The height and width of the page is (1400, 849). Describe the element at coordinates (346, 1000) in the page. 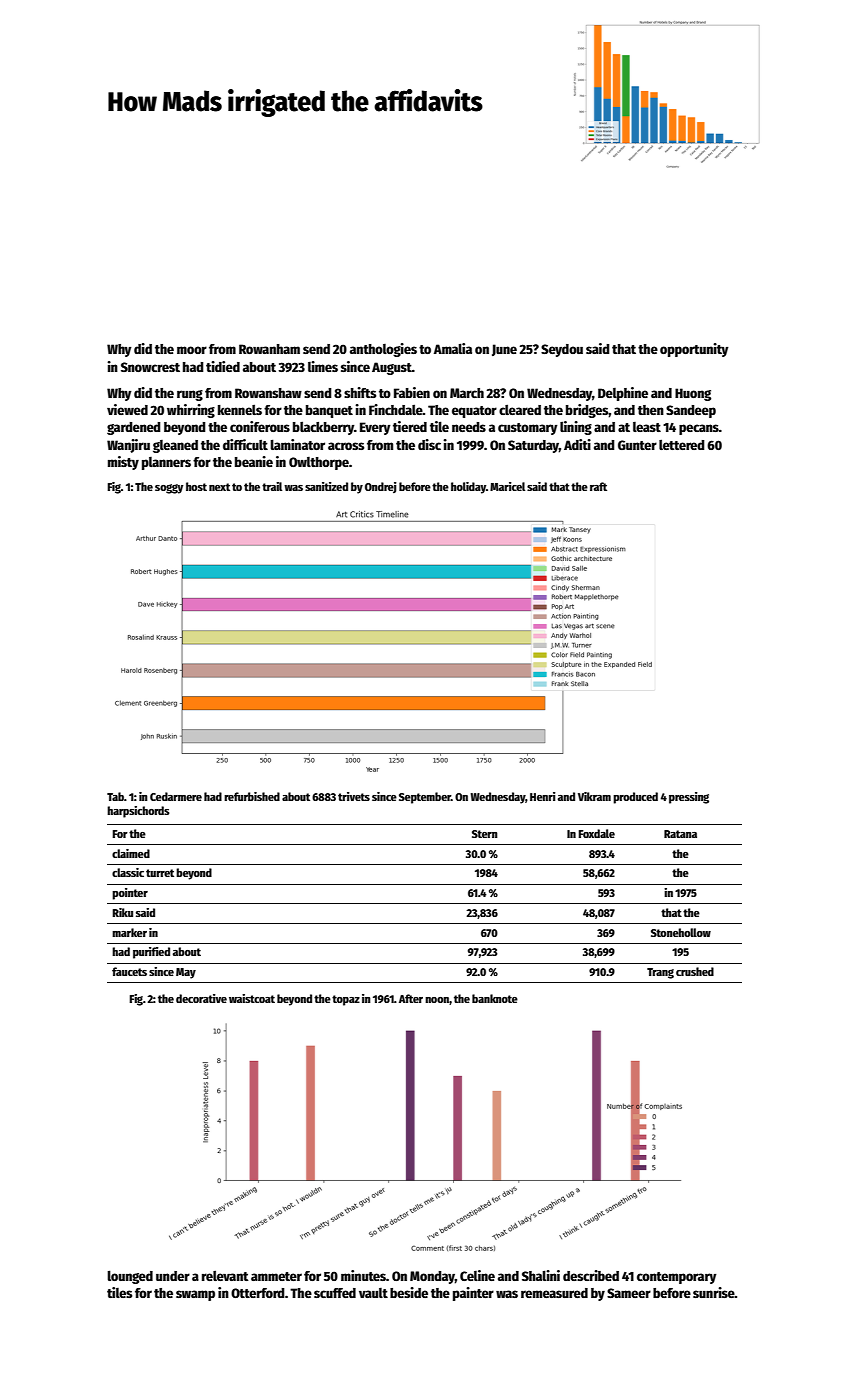

I see `topaz` at that location.
